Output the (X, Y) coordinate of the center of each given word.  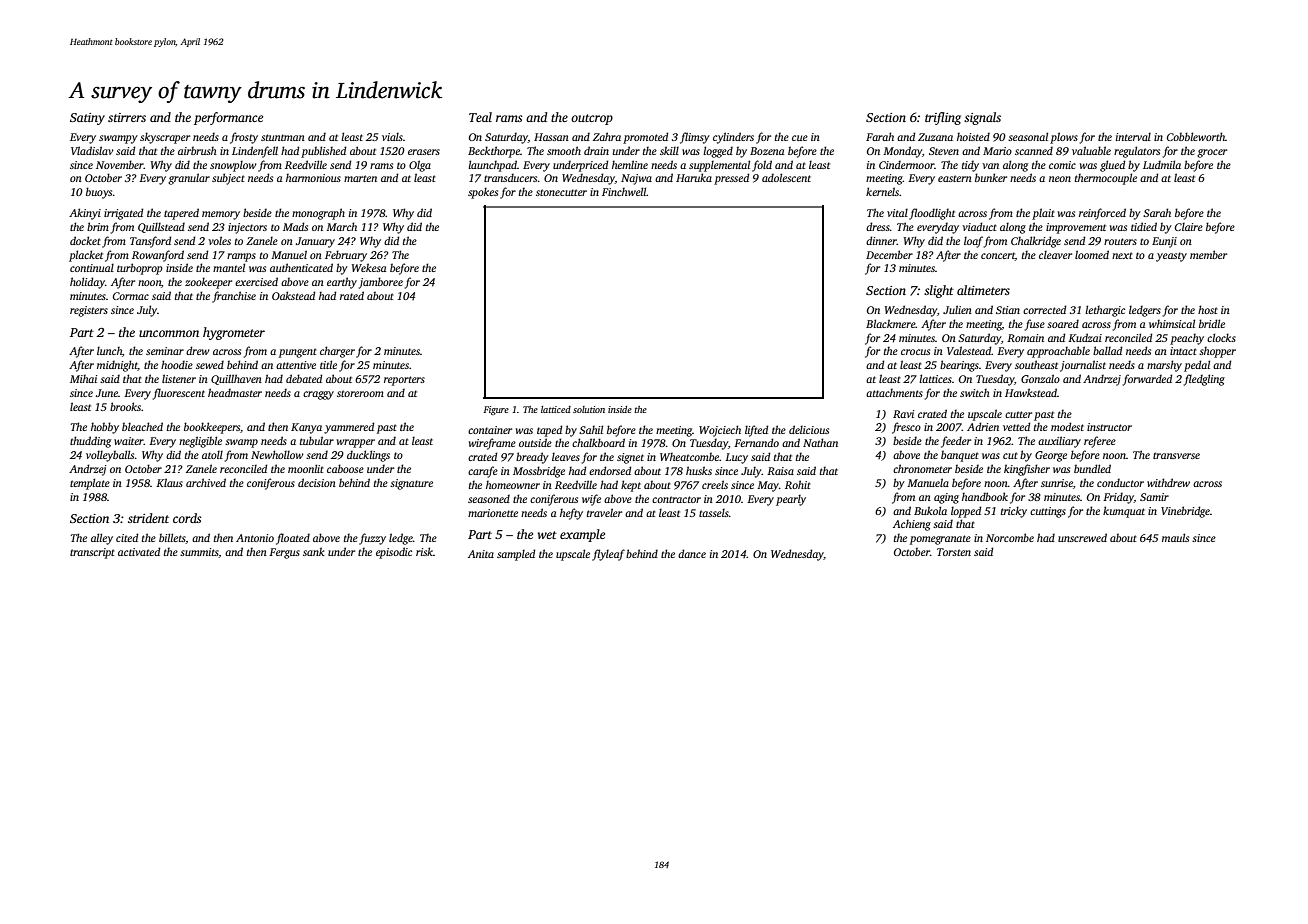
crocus (915, 352)
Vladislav (92, 150)
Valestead (969, 350)
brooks (125, 406)
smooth (564, 150)
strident (148, 518)
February (346, 256)
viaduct (979, 226)
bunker (991, 177)
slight (939, 291)
